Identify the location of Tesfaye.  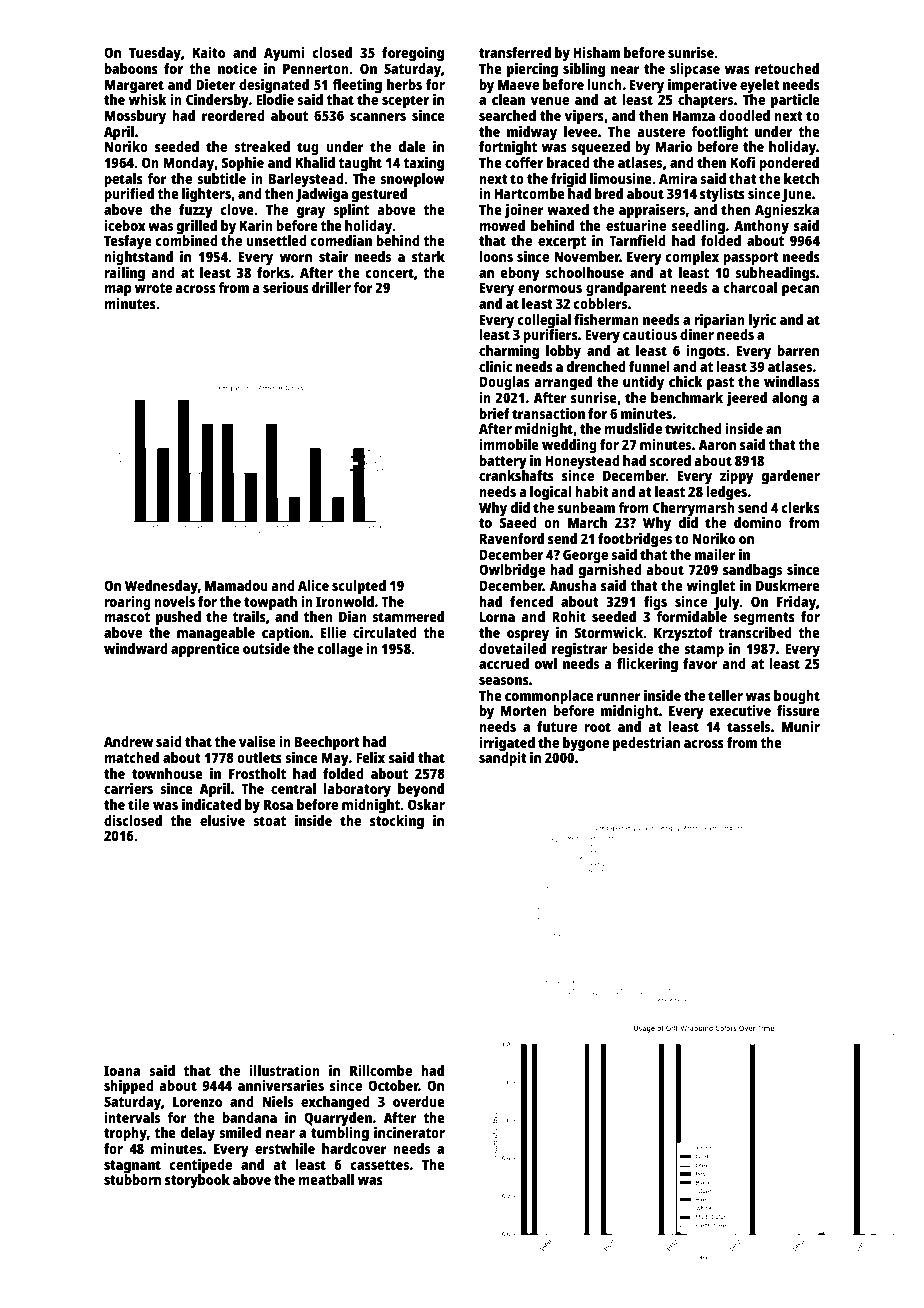
(128, 242).
